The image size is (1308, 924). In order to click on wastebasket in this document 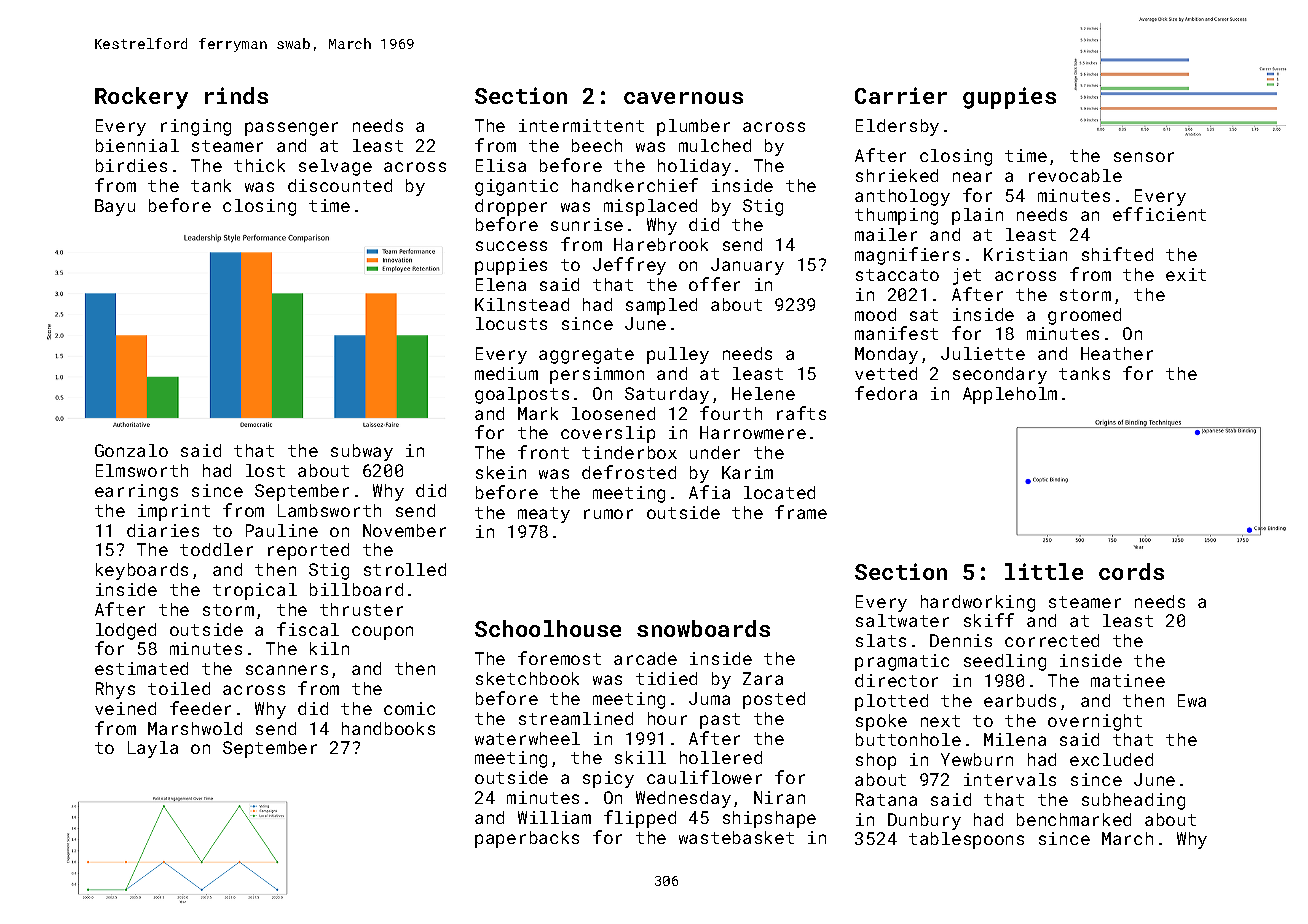, I will do `click(736, 837)`.
